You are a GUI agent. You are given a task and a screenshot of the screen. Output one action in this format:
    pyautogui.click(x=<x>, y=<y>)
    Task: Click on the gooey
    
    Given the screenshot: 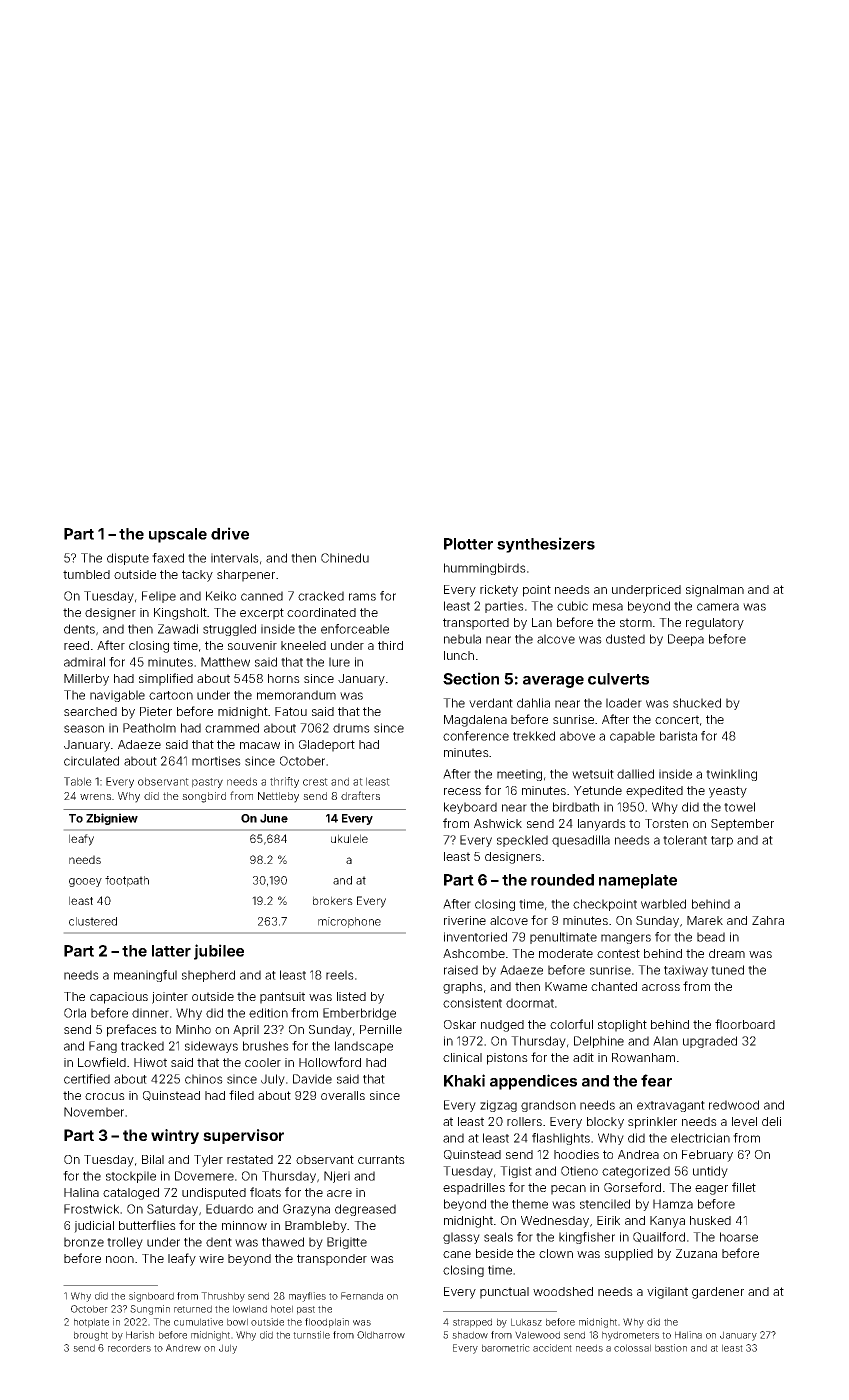 What is the action you would take?
    pyautogui.click(x=85, y=882)
